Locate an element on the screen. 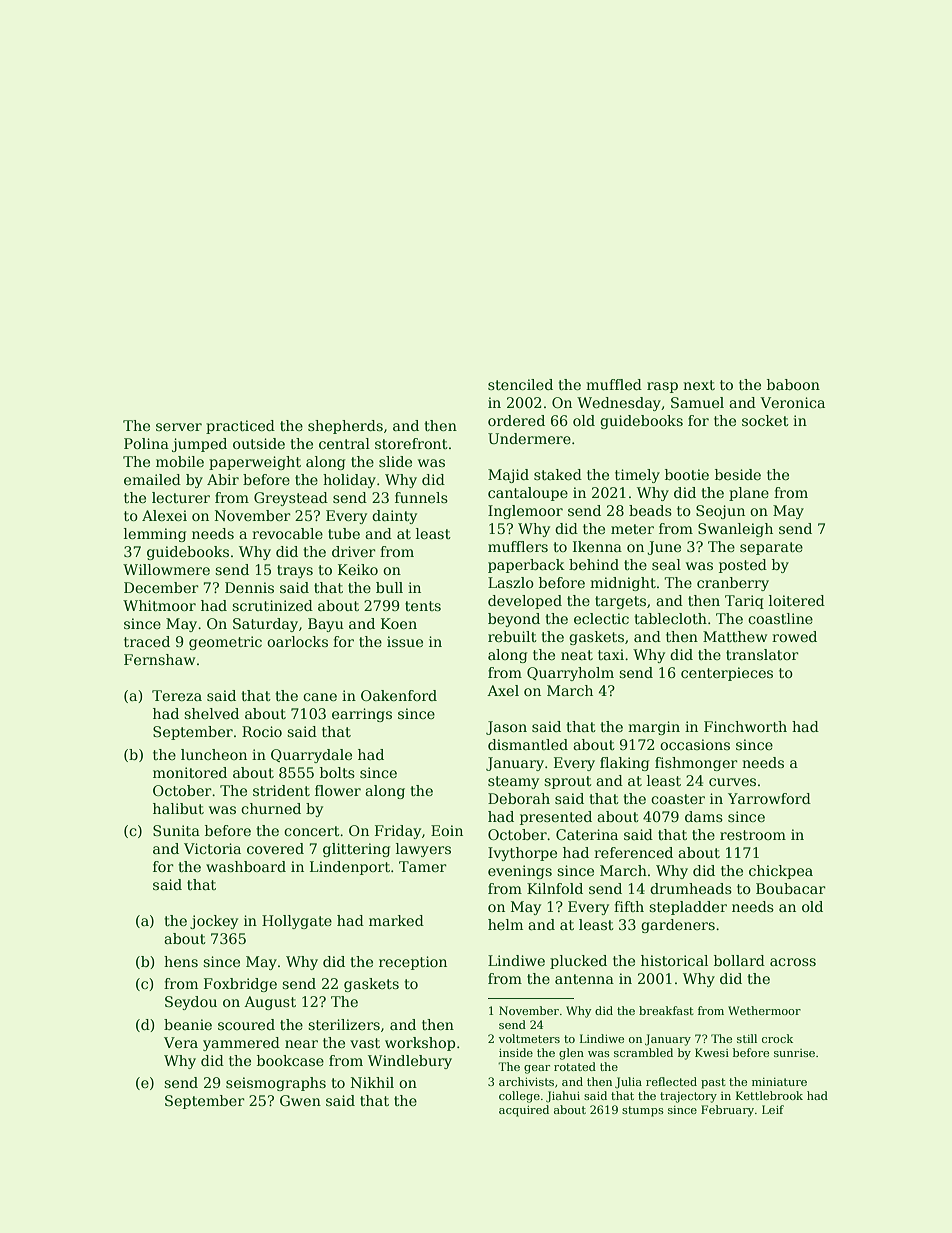  stenciled is located at coordinates (520, 384).
